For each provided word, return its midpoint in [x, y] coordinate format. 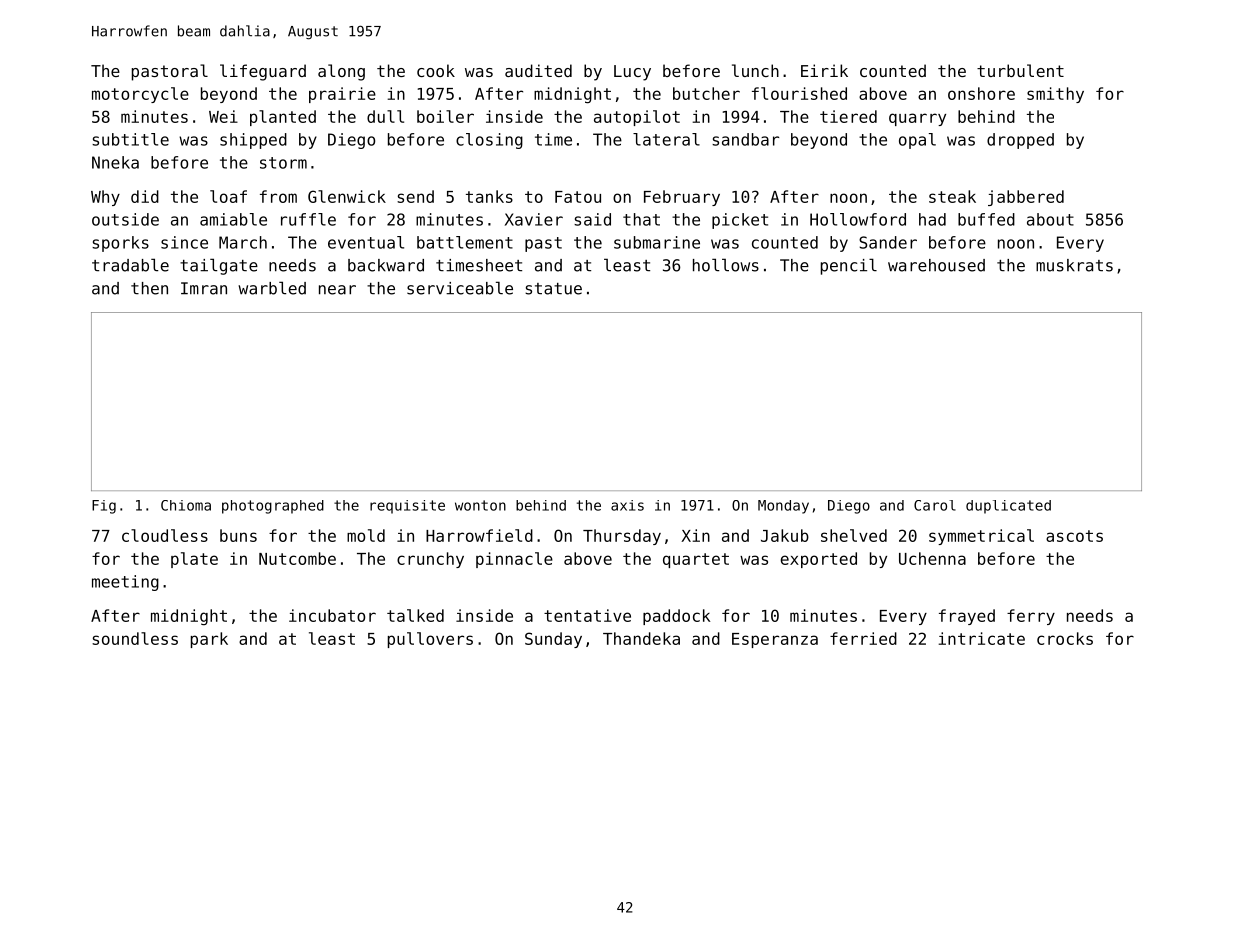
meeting [125, 583]
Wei [223, 116]
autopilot [637, 118]
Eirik [824, 70]
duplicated [1008, 507]
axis [627, 505]
